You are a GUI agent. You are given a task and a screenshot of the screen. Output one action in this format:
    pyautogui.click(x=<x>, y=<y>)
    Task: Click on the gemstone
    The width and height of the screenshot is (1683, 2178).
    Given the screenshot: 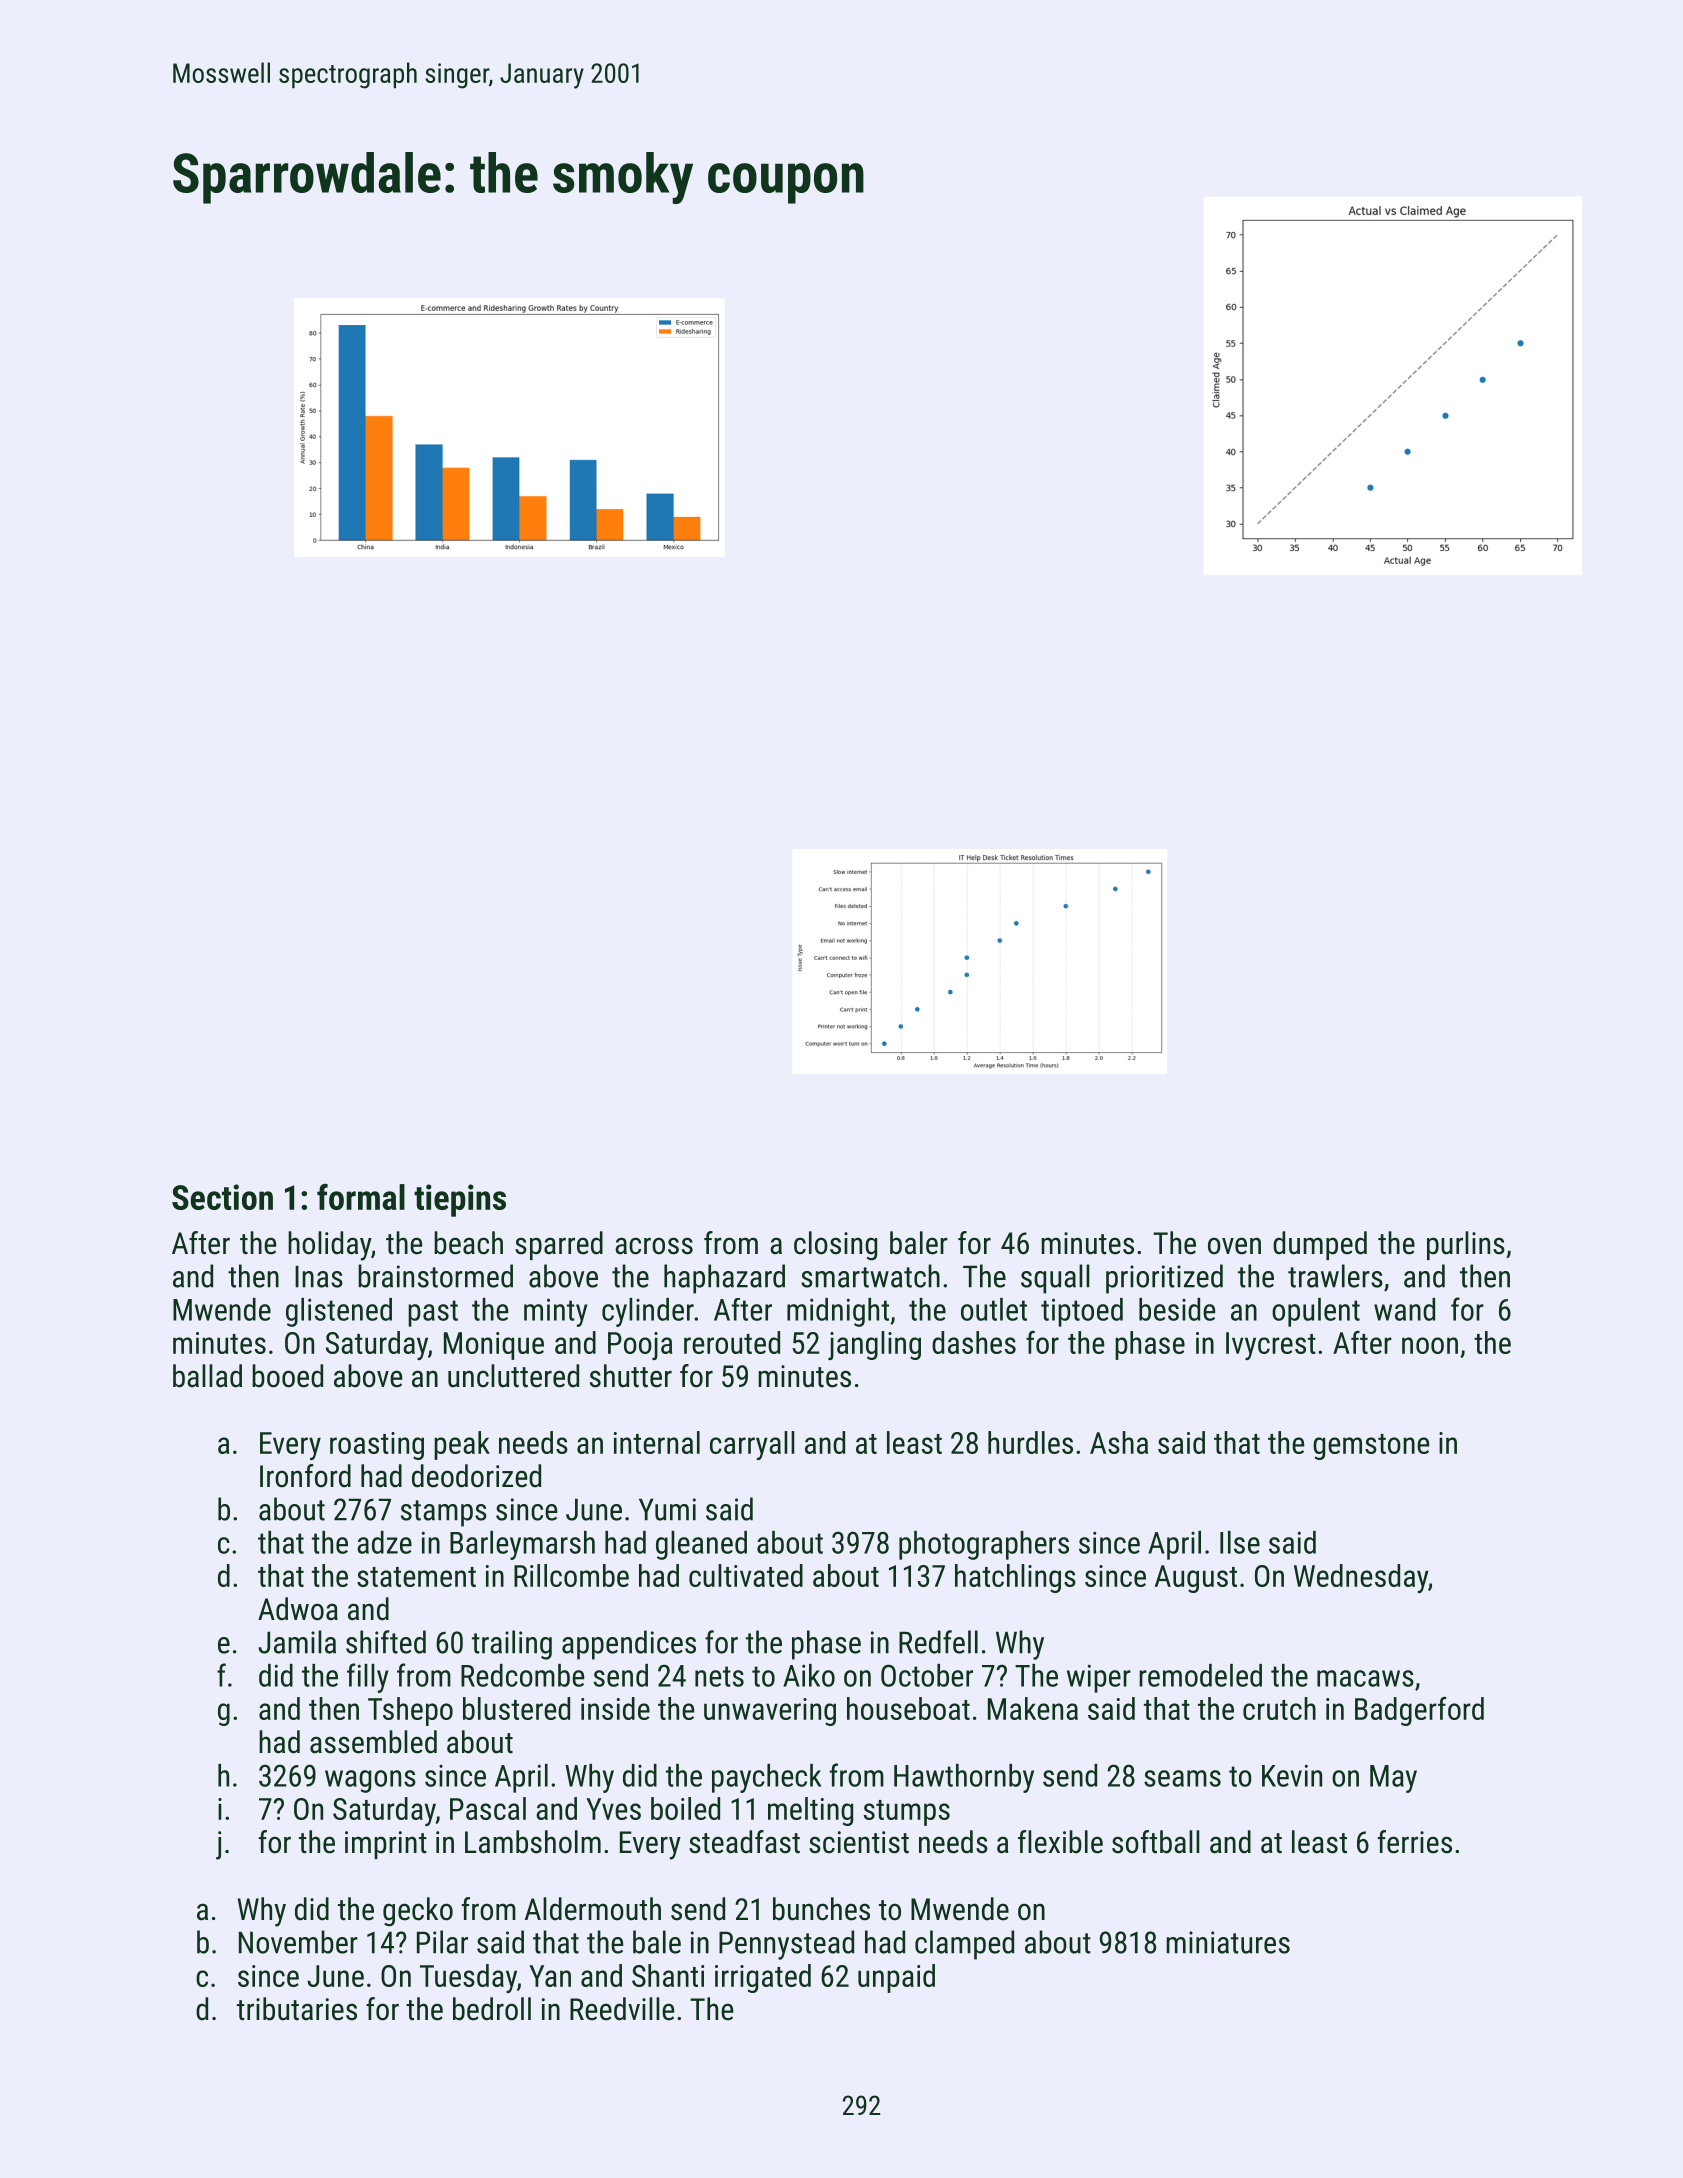 What is the action you would take?
    pyautogui.click(x=1371, y=1447)
